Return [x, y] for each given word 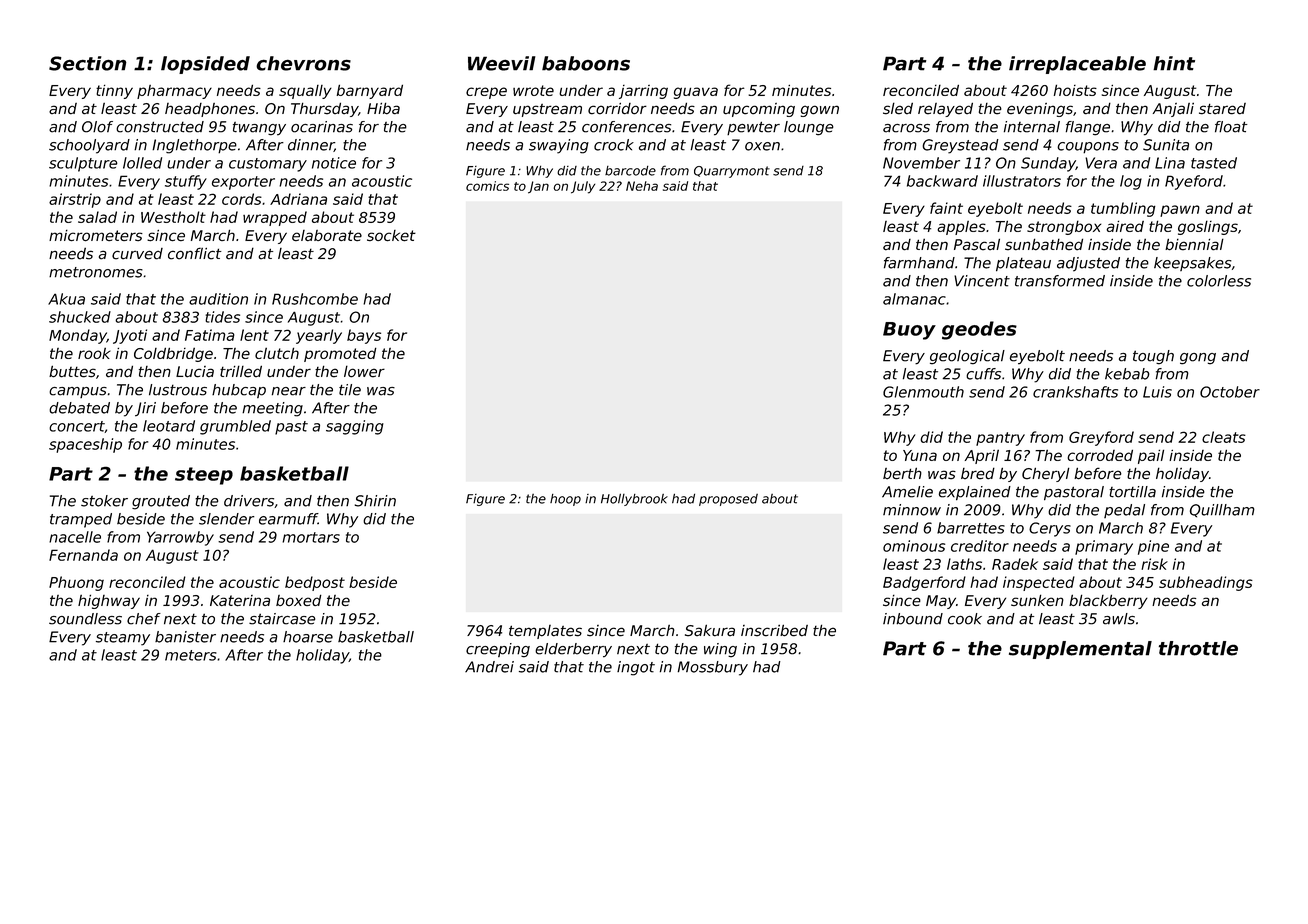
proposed [728, 500]
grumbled [235, 427]
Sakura [710, 630]
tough [1153, 357]
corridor [617, 109]
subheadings [1206, 583]
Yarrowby [180, 538]
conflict [195, 253]
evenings [1040, 110]
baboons [586, 63]
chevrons [303, 63]
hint [1174, 63]
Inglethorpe [194, 146]
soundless [85, 619]
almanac [914, 299]
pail [1151, 456]
